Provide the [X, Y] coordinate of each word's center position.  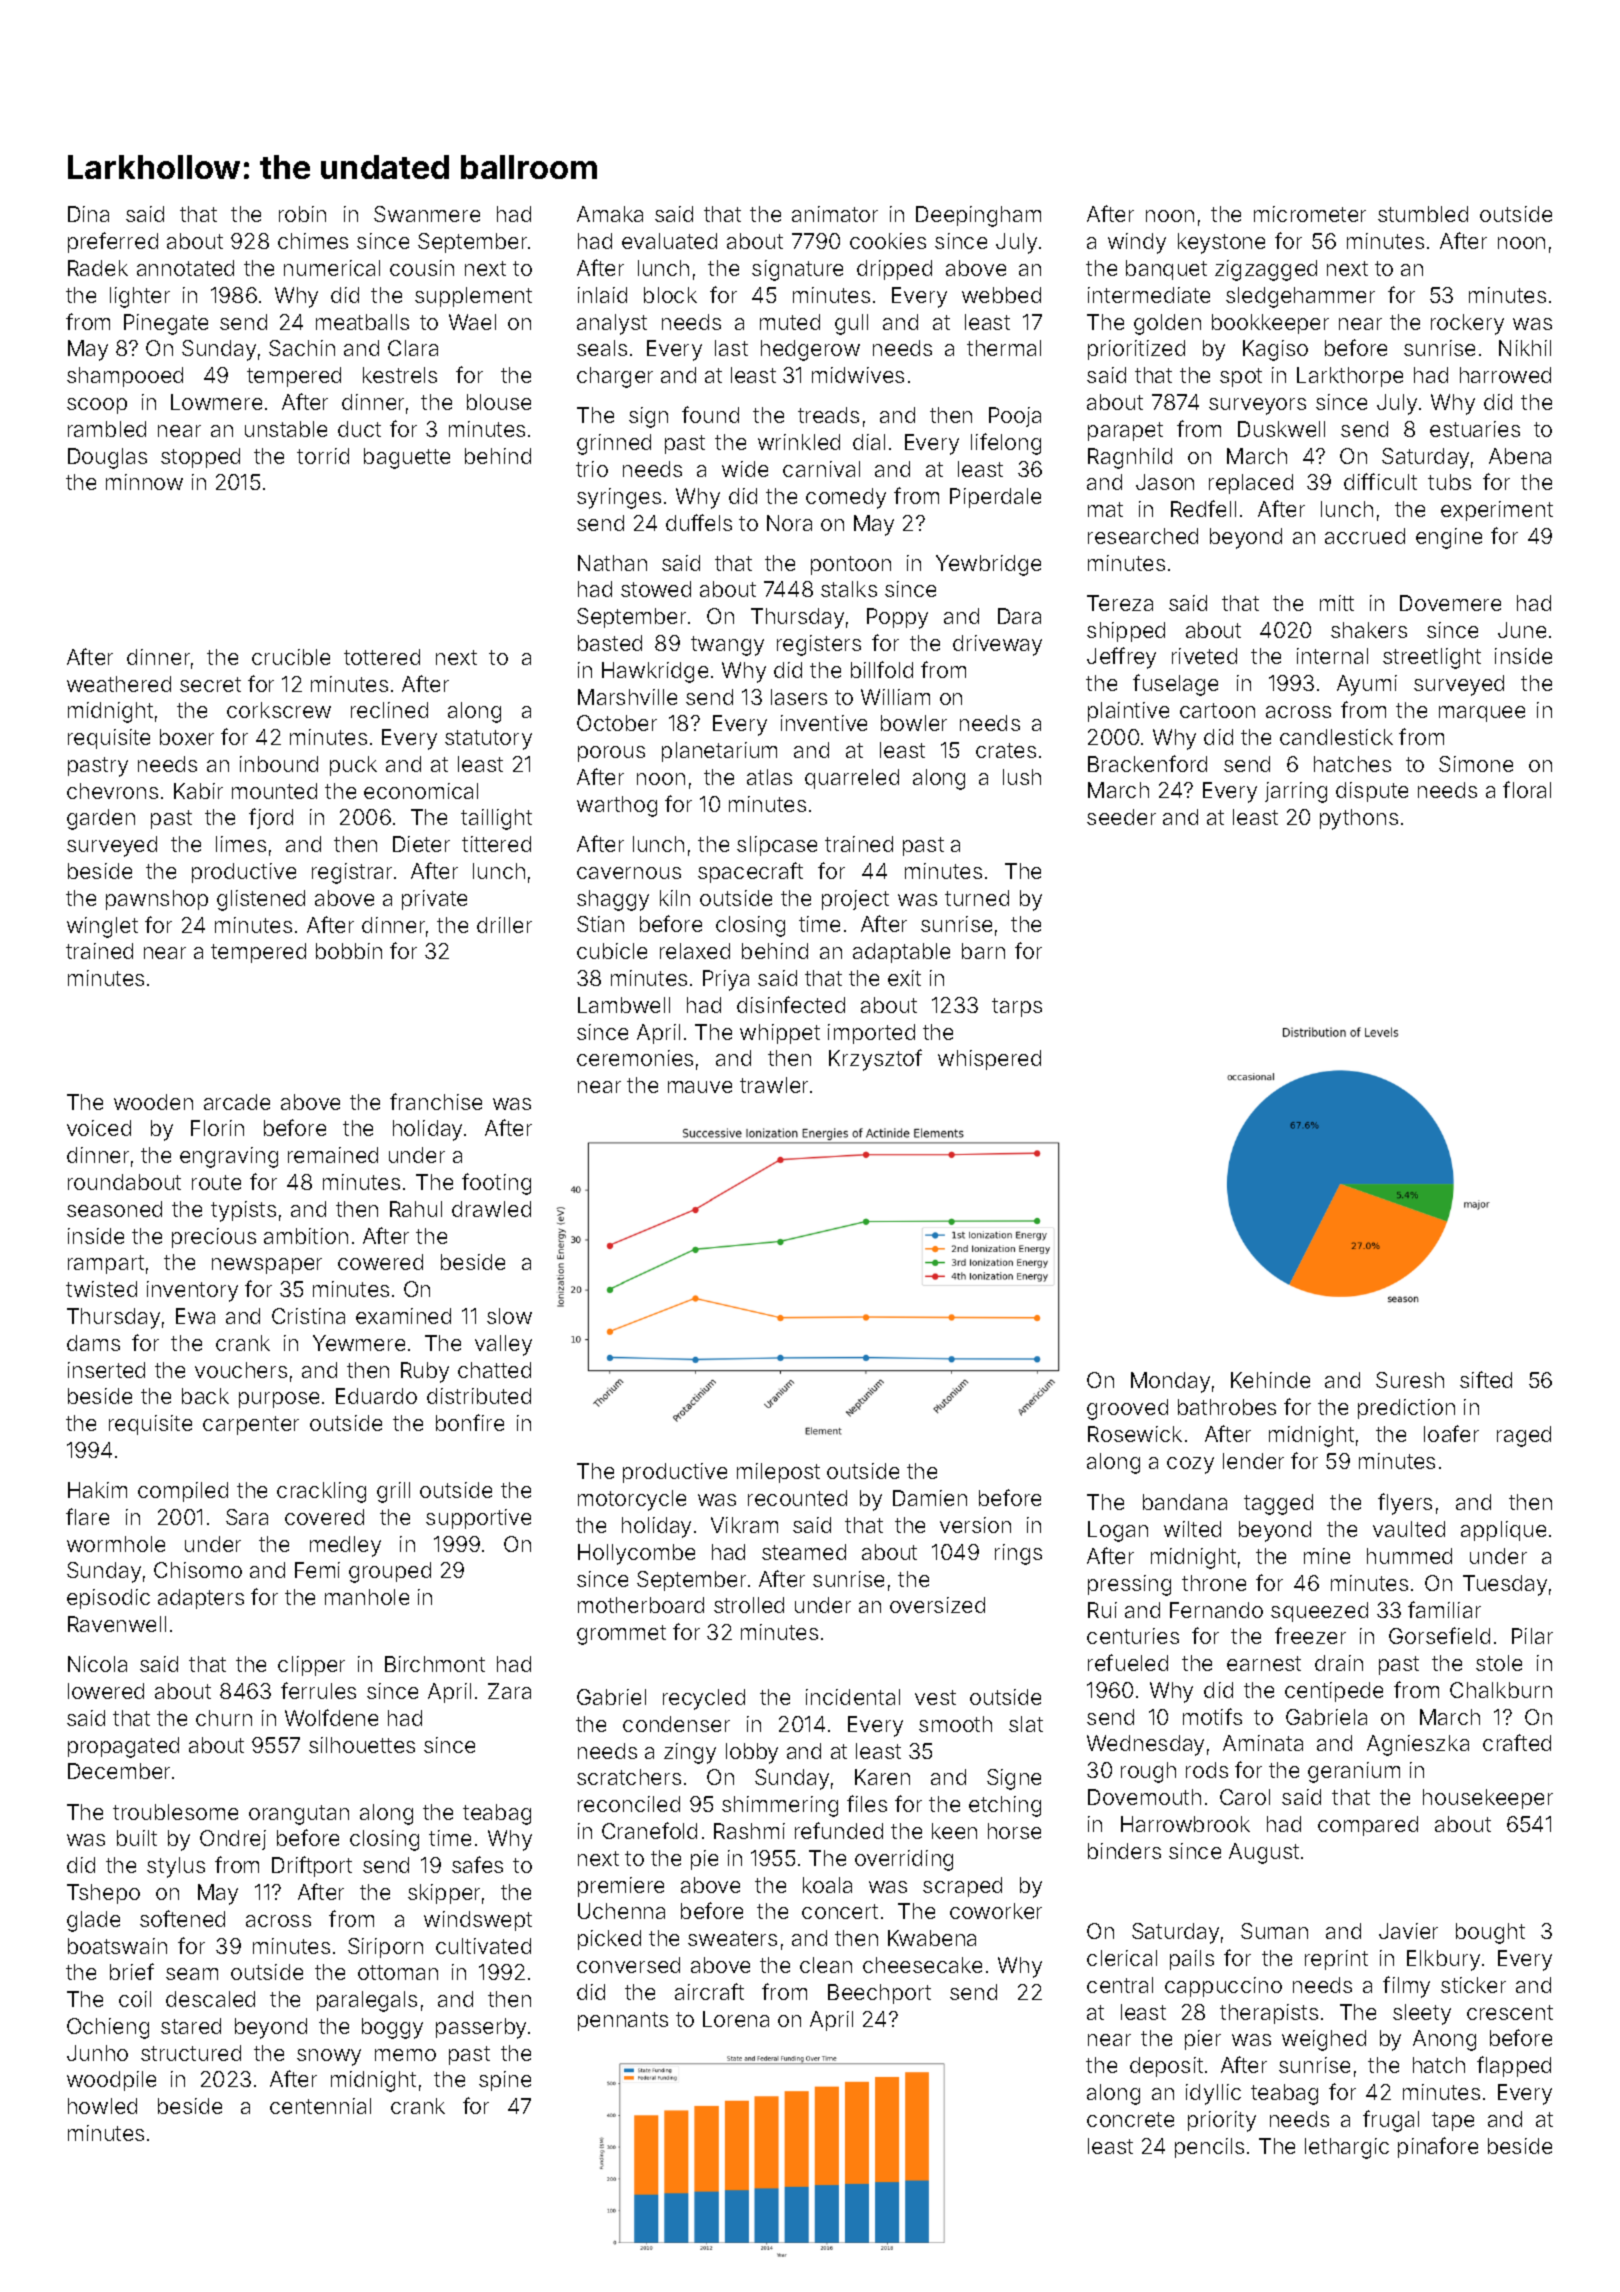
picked [609, 1940]
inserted [106, 1370]
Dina [88, 214]
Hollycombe [636, 1554]
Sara [247, 1517]
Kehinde [1270, 1380]
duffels [699, 522]
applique [1503, 1531]
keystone [1221, 243]
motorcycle [632, 1500]
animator [835, 214]
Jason [1165, 482]
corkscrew [279, 710]
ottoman [398, 1972]
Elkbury [1443, 1960]
